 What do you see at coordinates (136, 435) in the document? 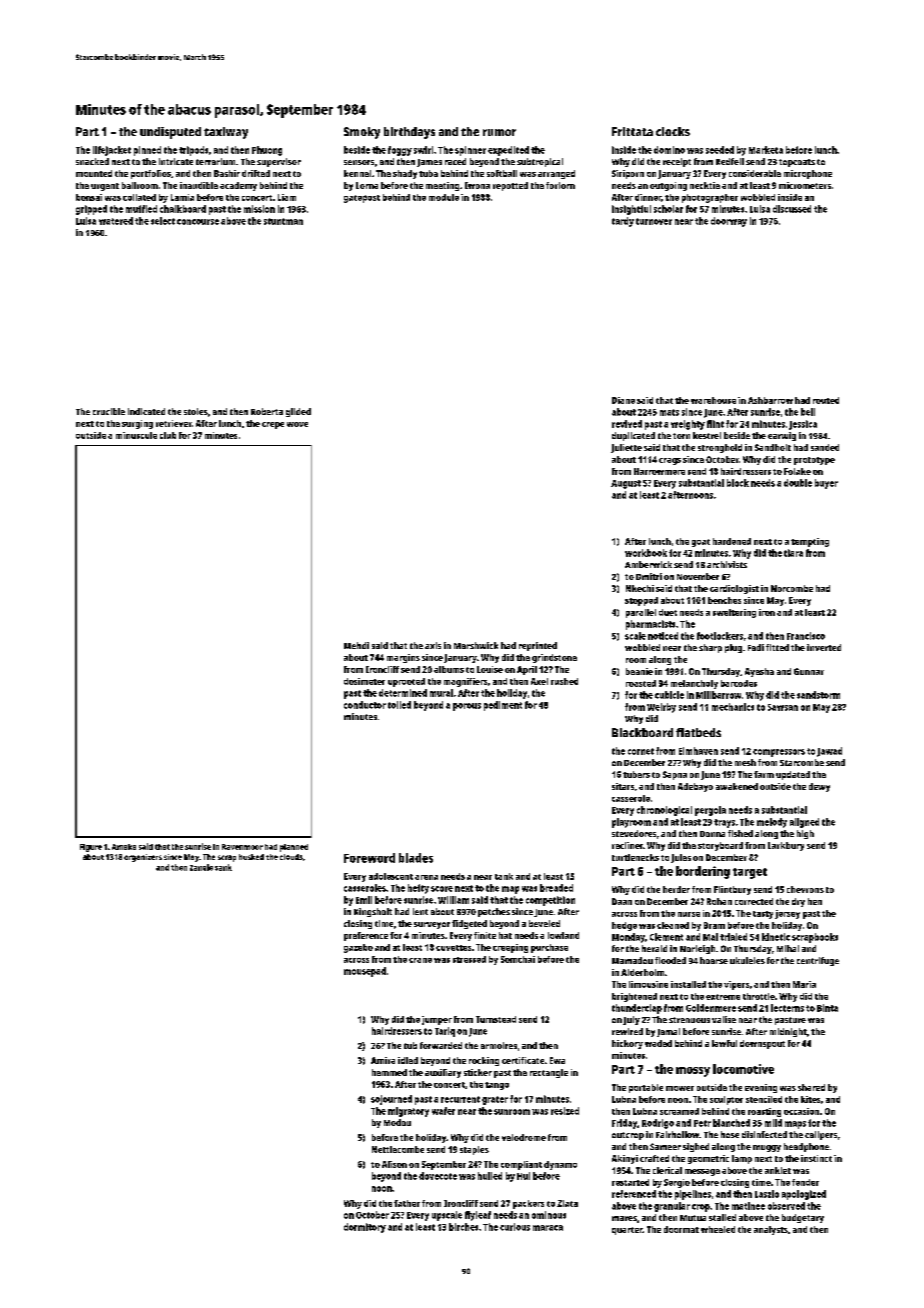
I see `minuscule` at bounding box center [136, 435].
